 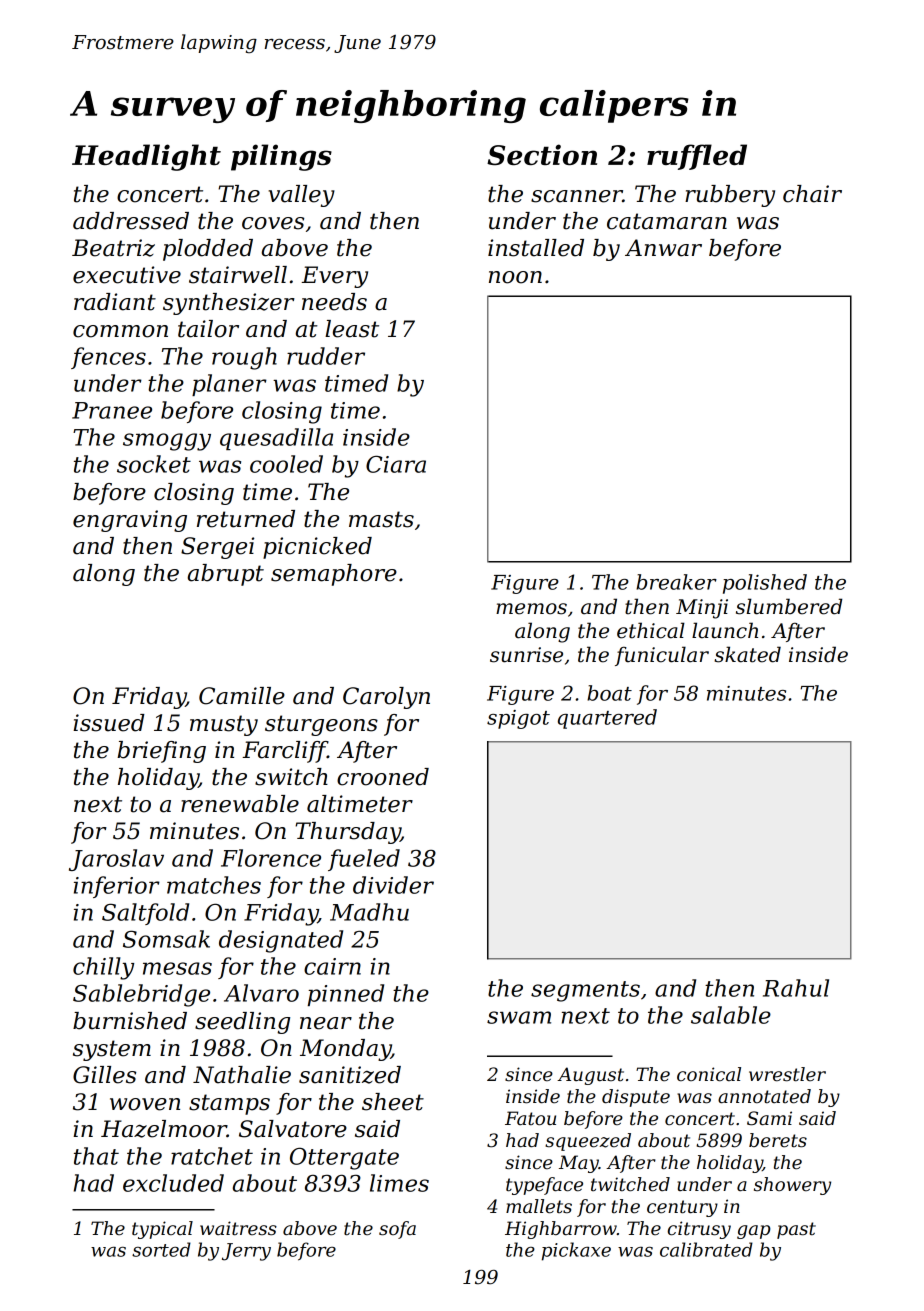 What do you see at coordinates (663, 248) in the image?
I see `Anwar` at bounding box center [663, 248].
